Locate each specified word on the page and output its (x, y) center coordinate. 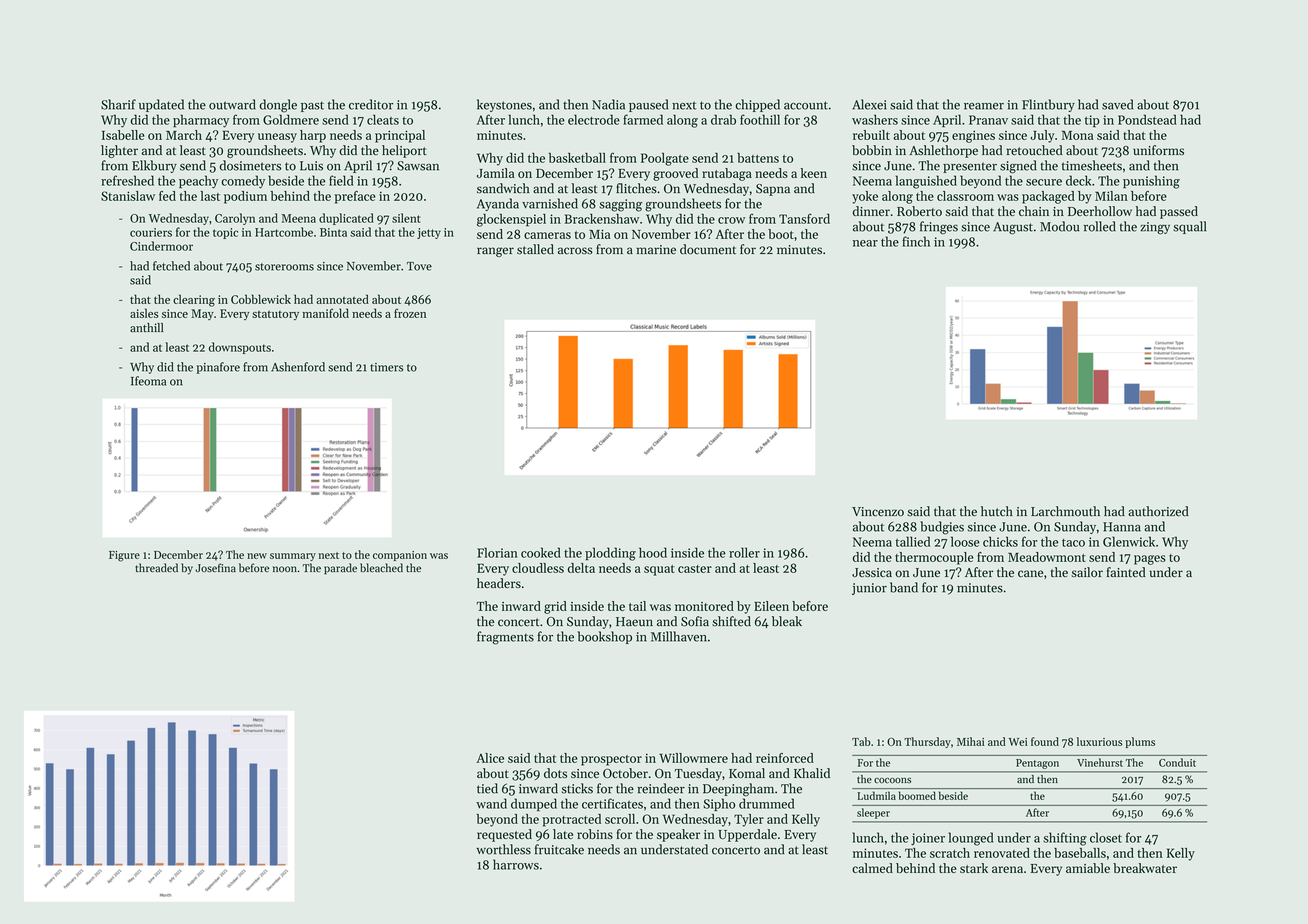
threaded (156, 568)
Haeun (634, 622)
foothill (760, 119)
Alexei (869, 104)
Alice (490, 758)
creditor (371, 104)
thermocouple (934, 558)
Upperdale (747, 835)
